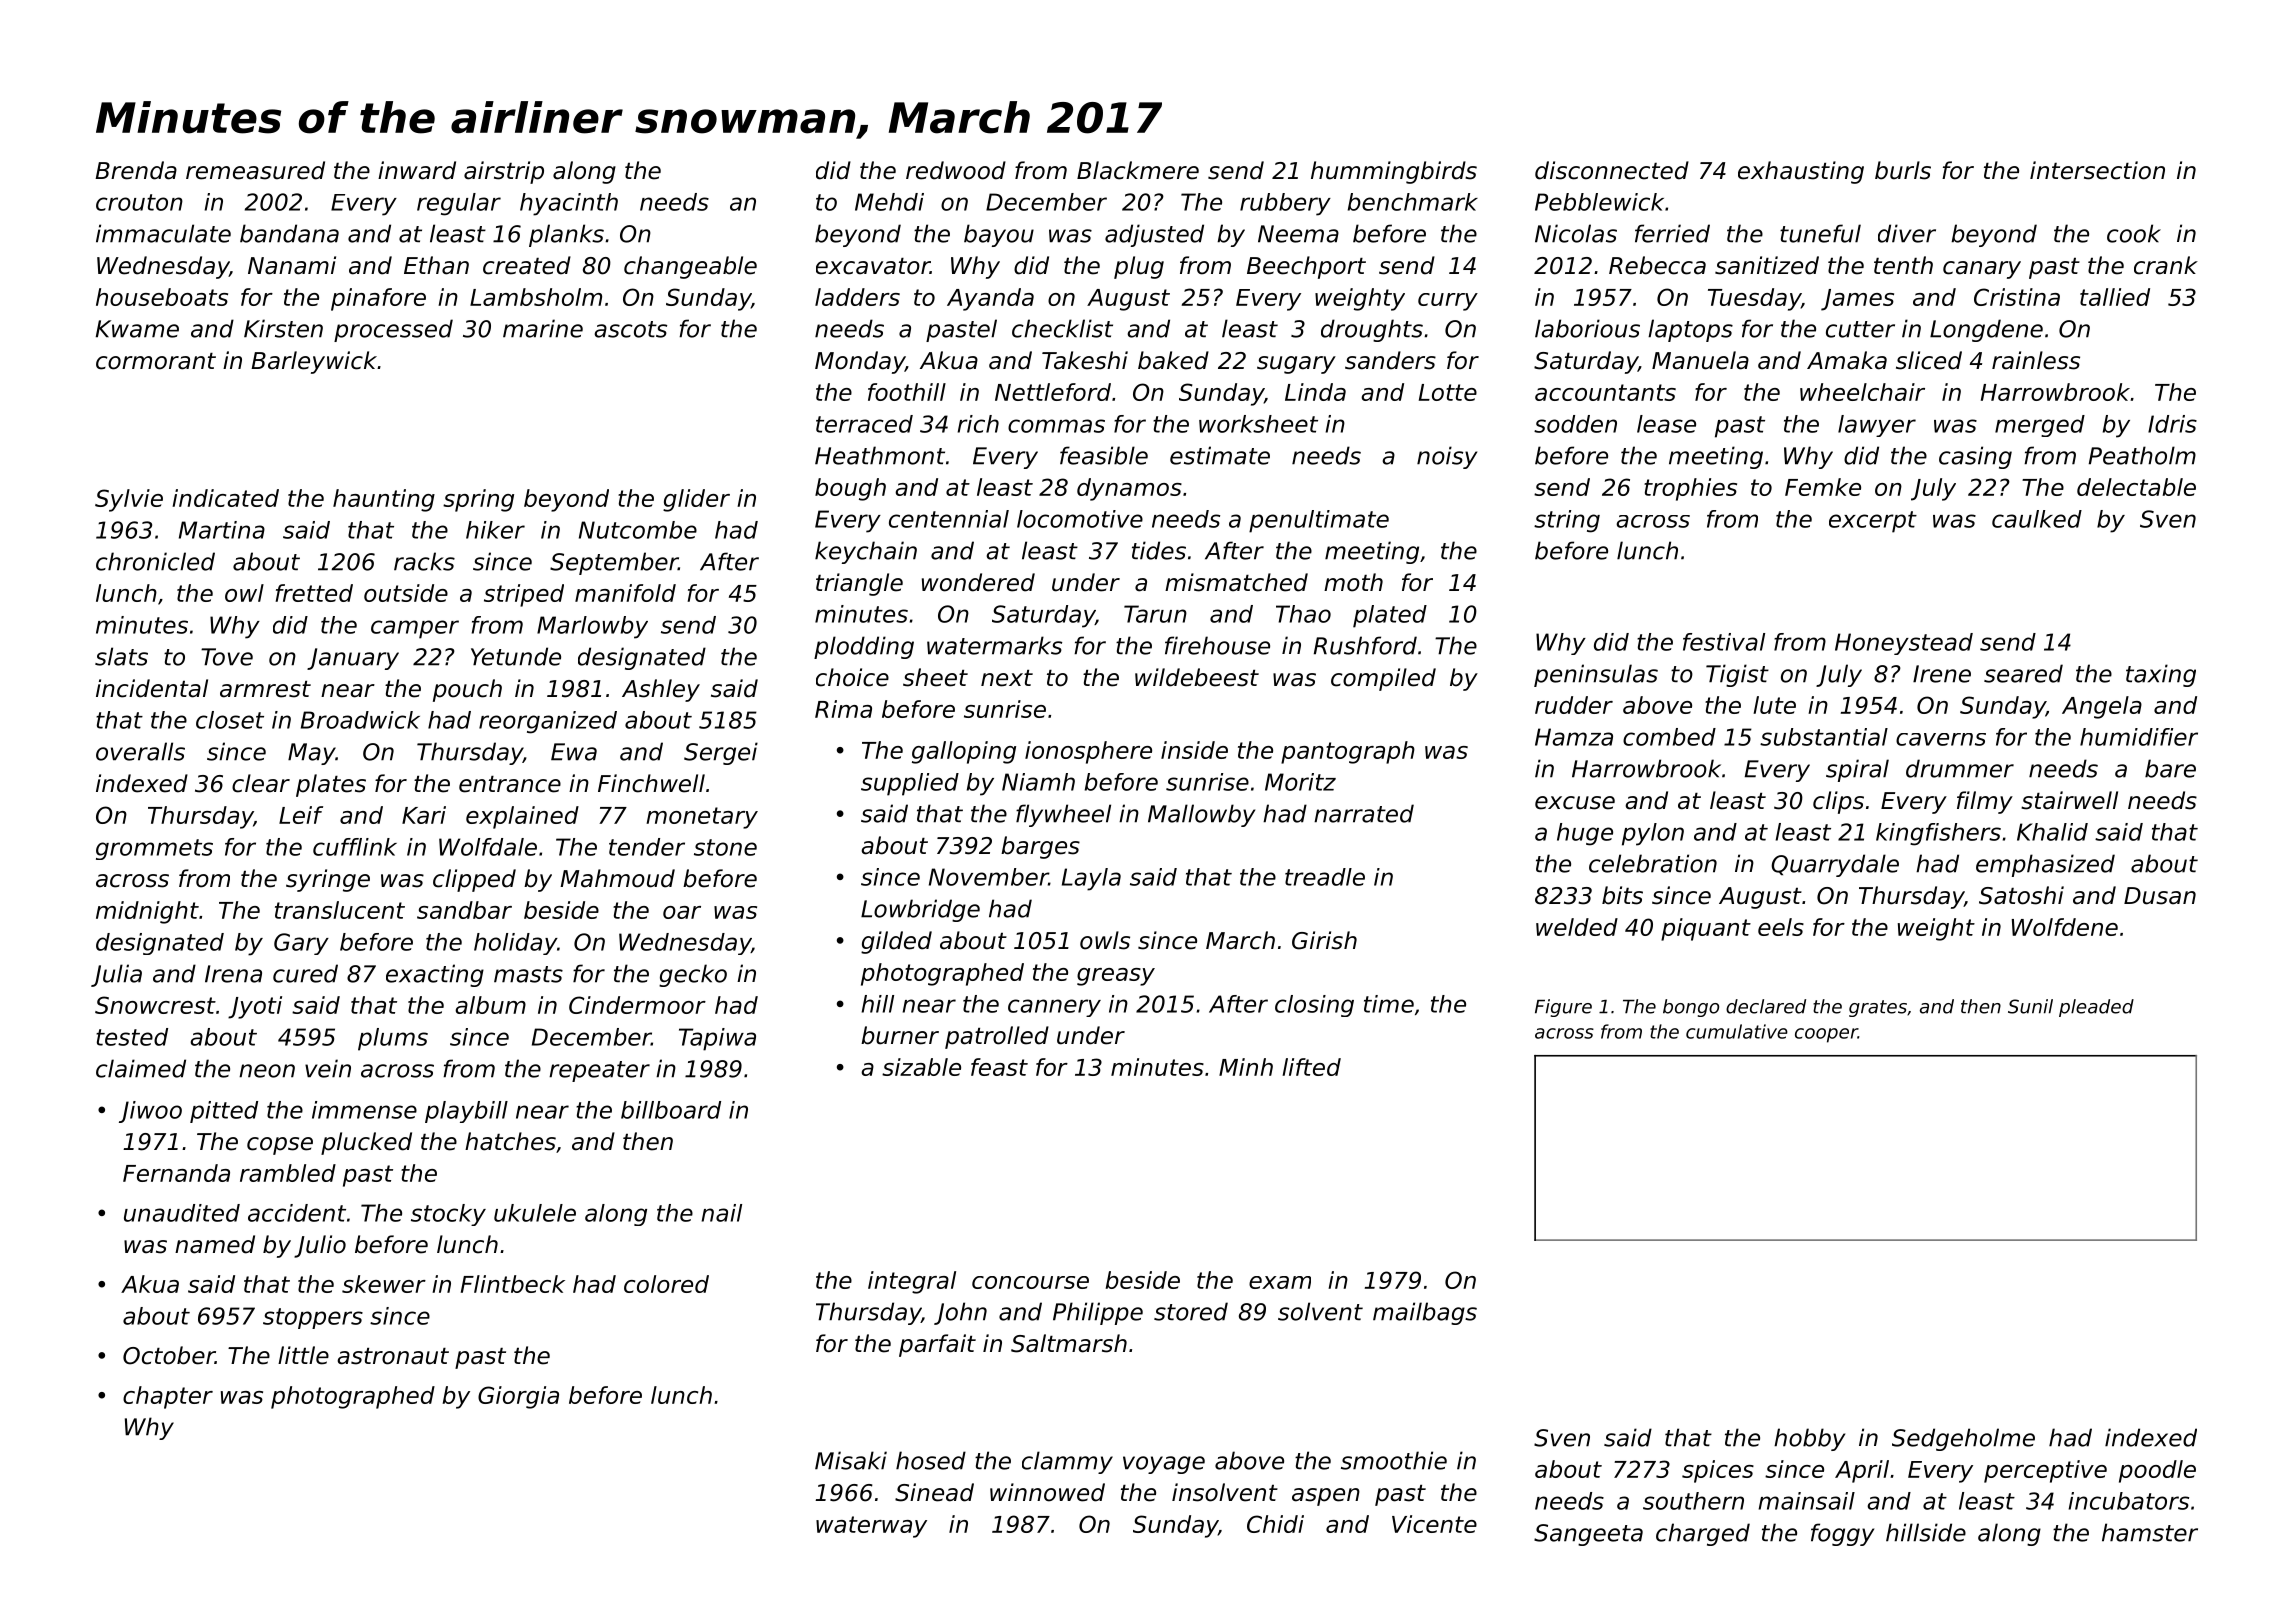 This screenshot has width=2292, height=1620. I want to click on Sunil, so click(2030, 1006).
